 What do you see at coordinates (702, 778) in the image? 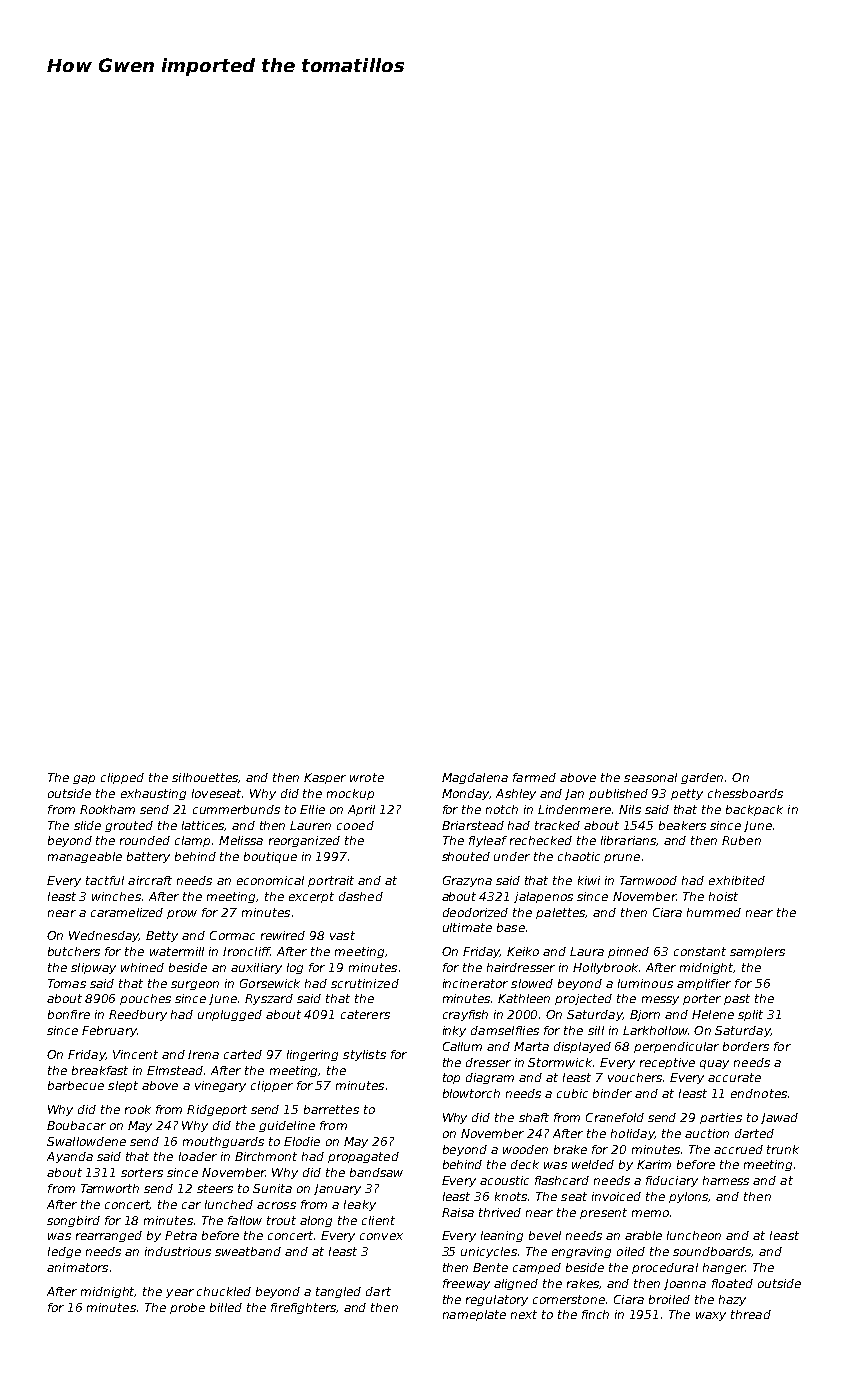
I see `garden` at bounding box center [702, 778].
